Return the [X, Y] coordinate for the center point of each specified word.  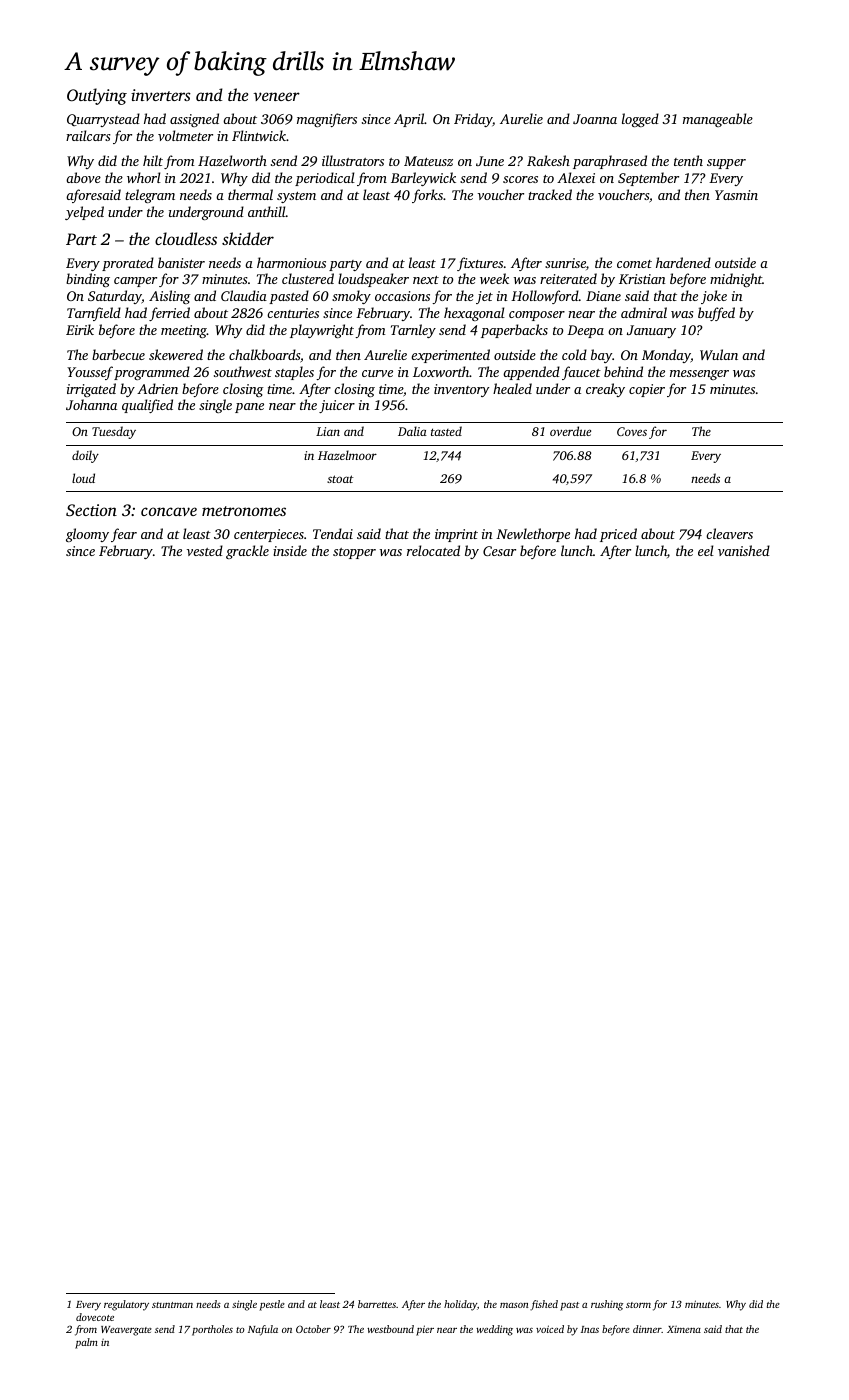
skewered [176, 354]
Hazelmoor [347, 455]
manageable [718, 120]
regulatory [126, 1305]
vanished [744, 550]
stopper [354, 553]
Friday [473, 120]
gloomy [87, 535]
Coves [632, 431]
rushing [607, 1305]
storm [638, 1305]
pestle [272, 1305]
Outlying [97, 96]
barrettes [377, 1304]
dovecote [95, 1317]
